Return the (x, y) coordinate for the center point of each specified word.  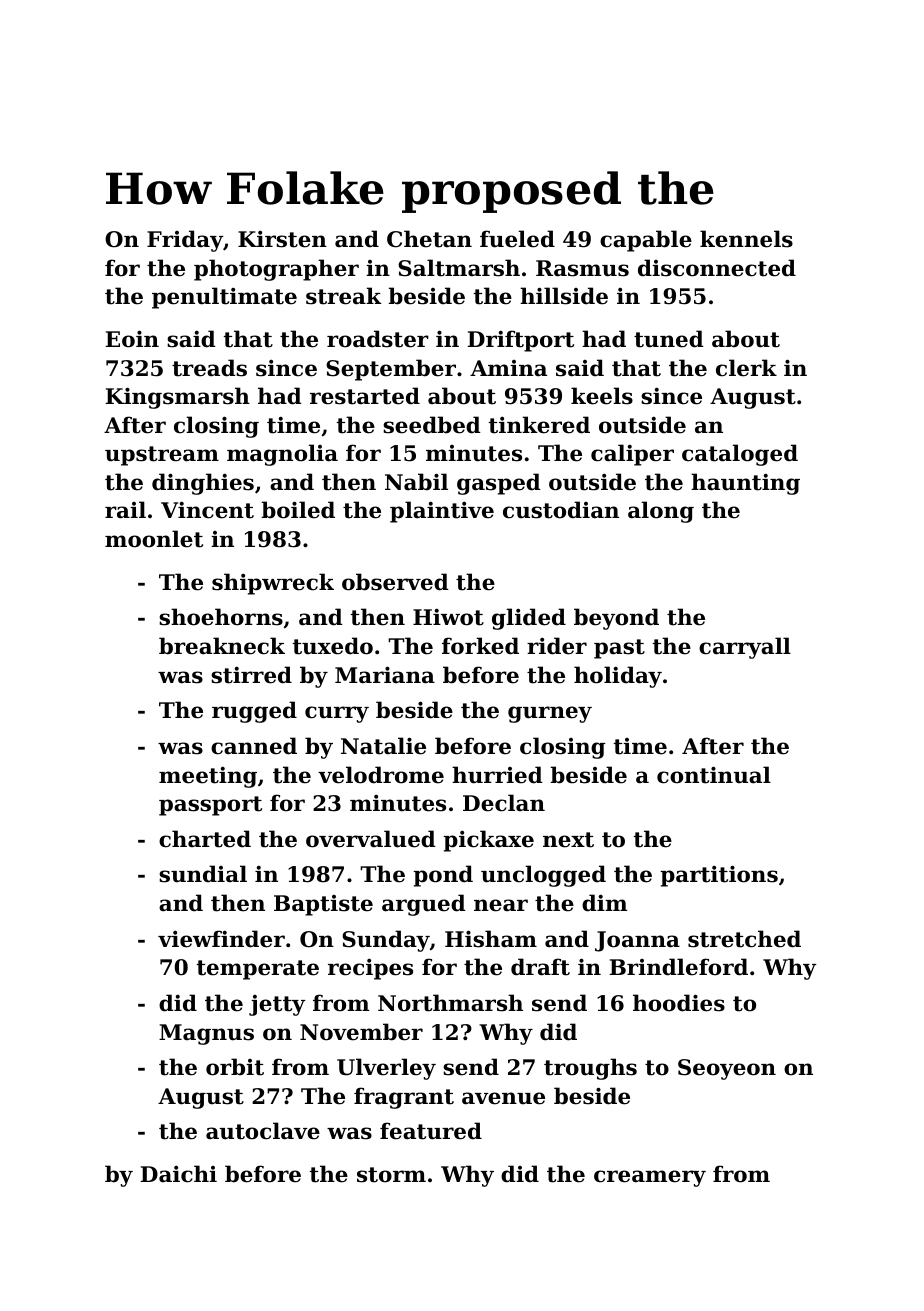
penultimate (224, 298)
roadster (378, 339)
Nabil (416, 482)
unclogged (543, 876)
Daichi (178, 1174)
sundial (203, 874)
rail (125, 510)
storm (391, 1175)
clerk (746, 368)
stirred (251, 675)
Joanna (637, 941)
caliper (632, 455)
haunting (745, 484)
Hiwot (448, 617)
